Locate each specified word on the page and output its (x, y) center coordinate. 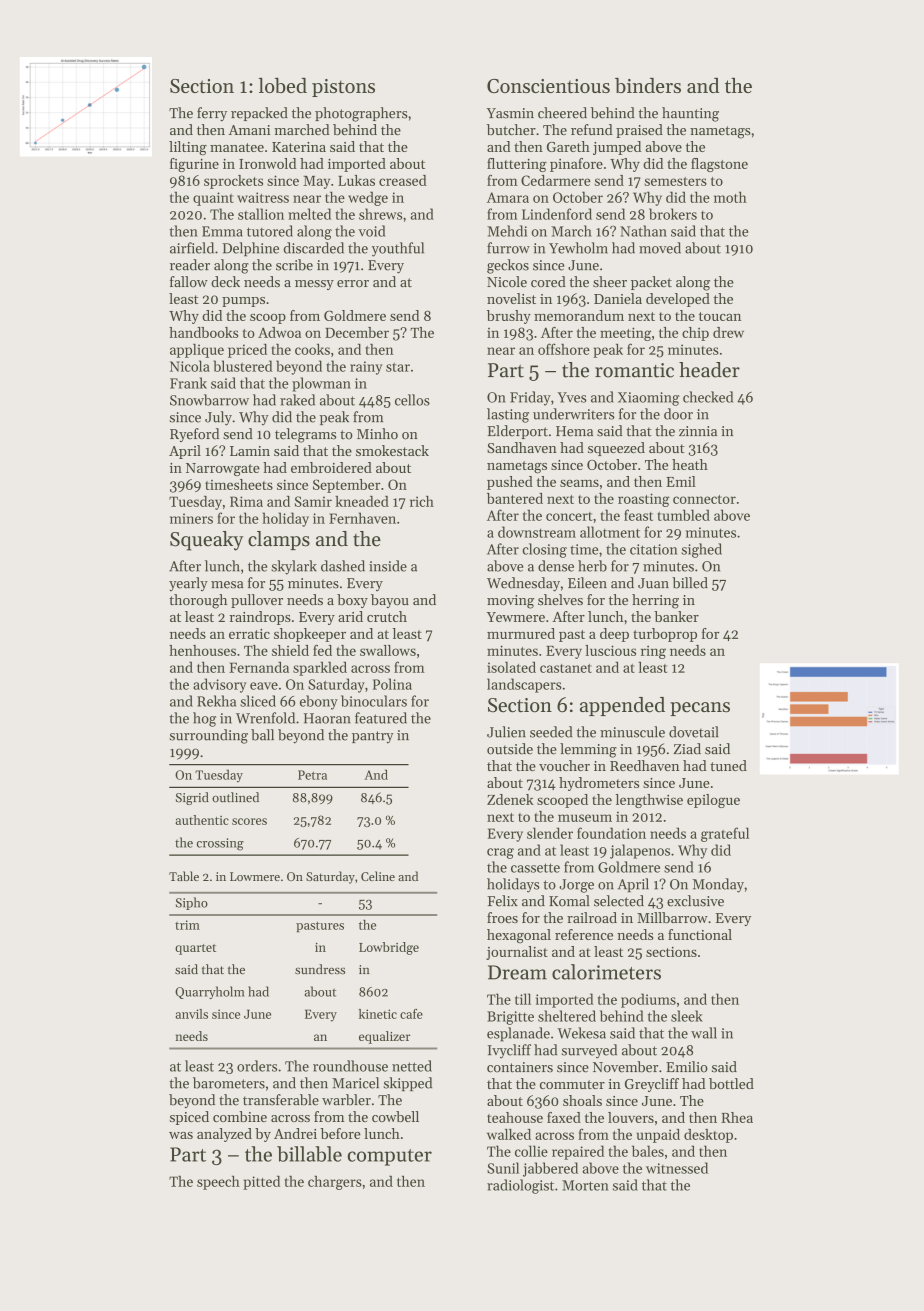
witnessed (677, 1168)
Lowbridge (389, 948)
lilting (188, 148)
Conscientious (548, 86)
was (181, 1135)
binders (648, 85)
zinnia (698, 431)
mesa (227, 585)
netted (412, 1066)
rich (422, 501)
